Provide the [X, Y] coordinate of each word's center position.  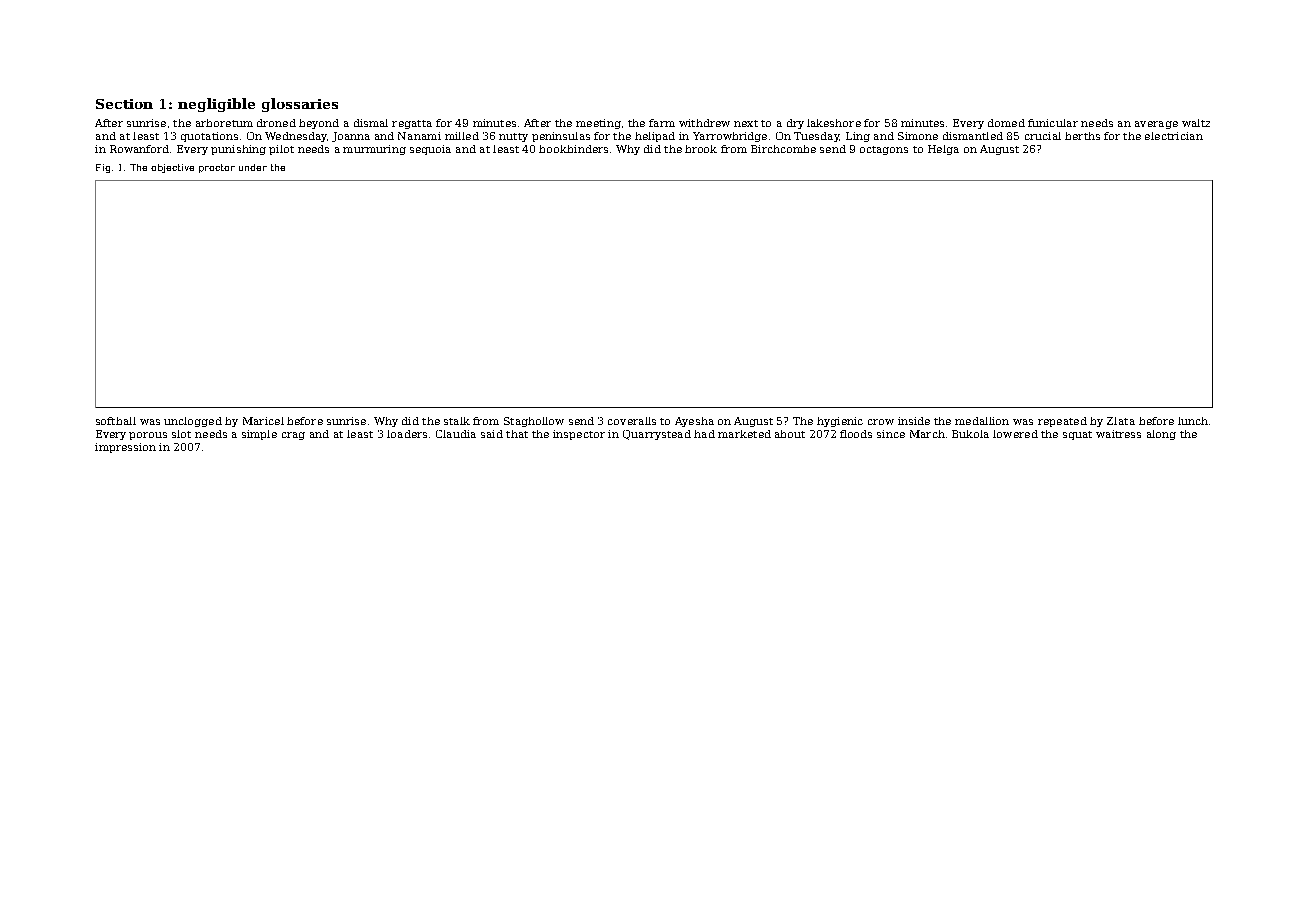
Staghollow [534, 422]
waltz [1196, 123]
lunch [1193, 421]
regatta [412, 124]
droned [276, 123]
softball [116, 421]
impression [125, 448]
